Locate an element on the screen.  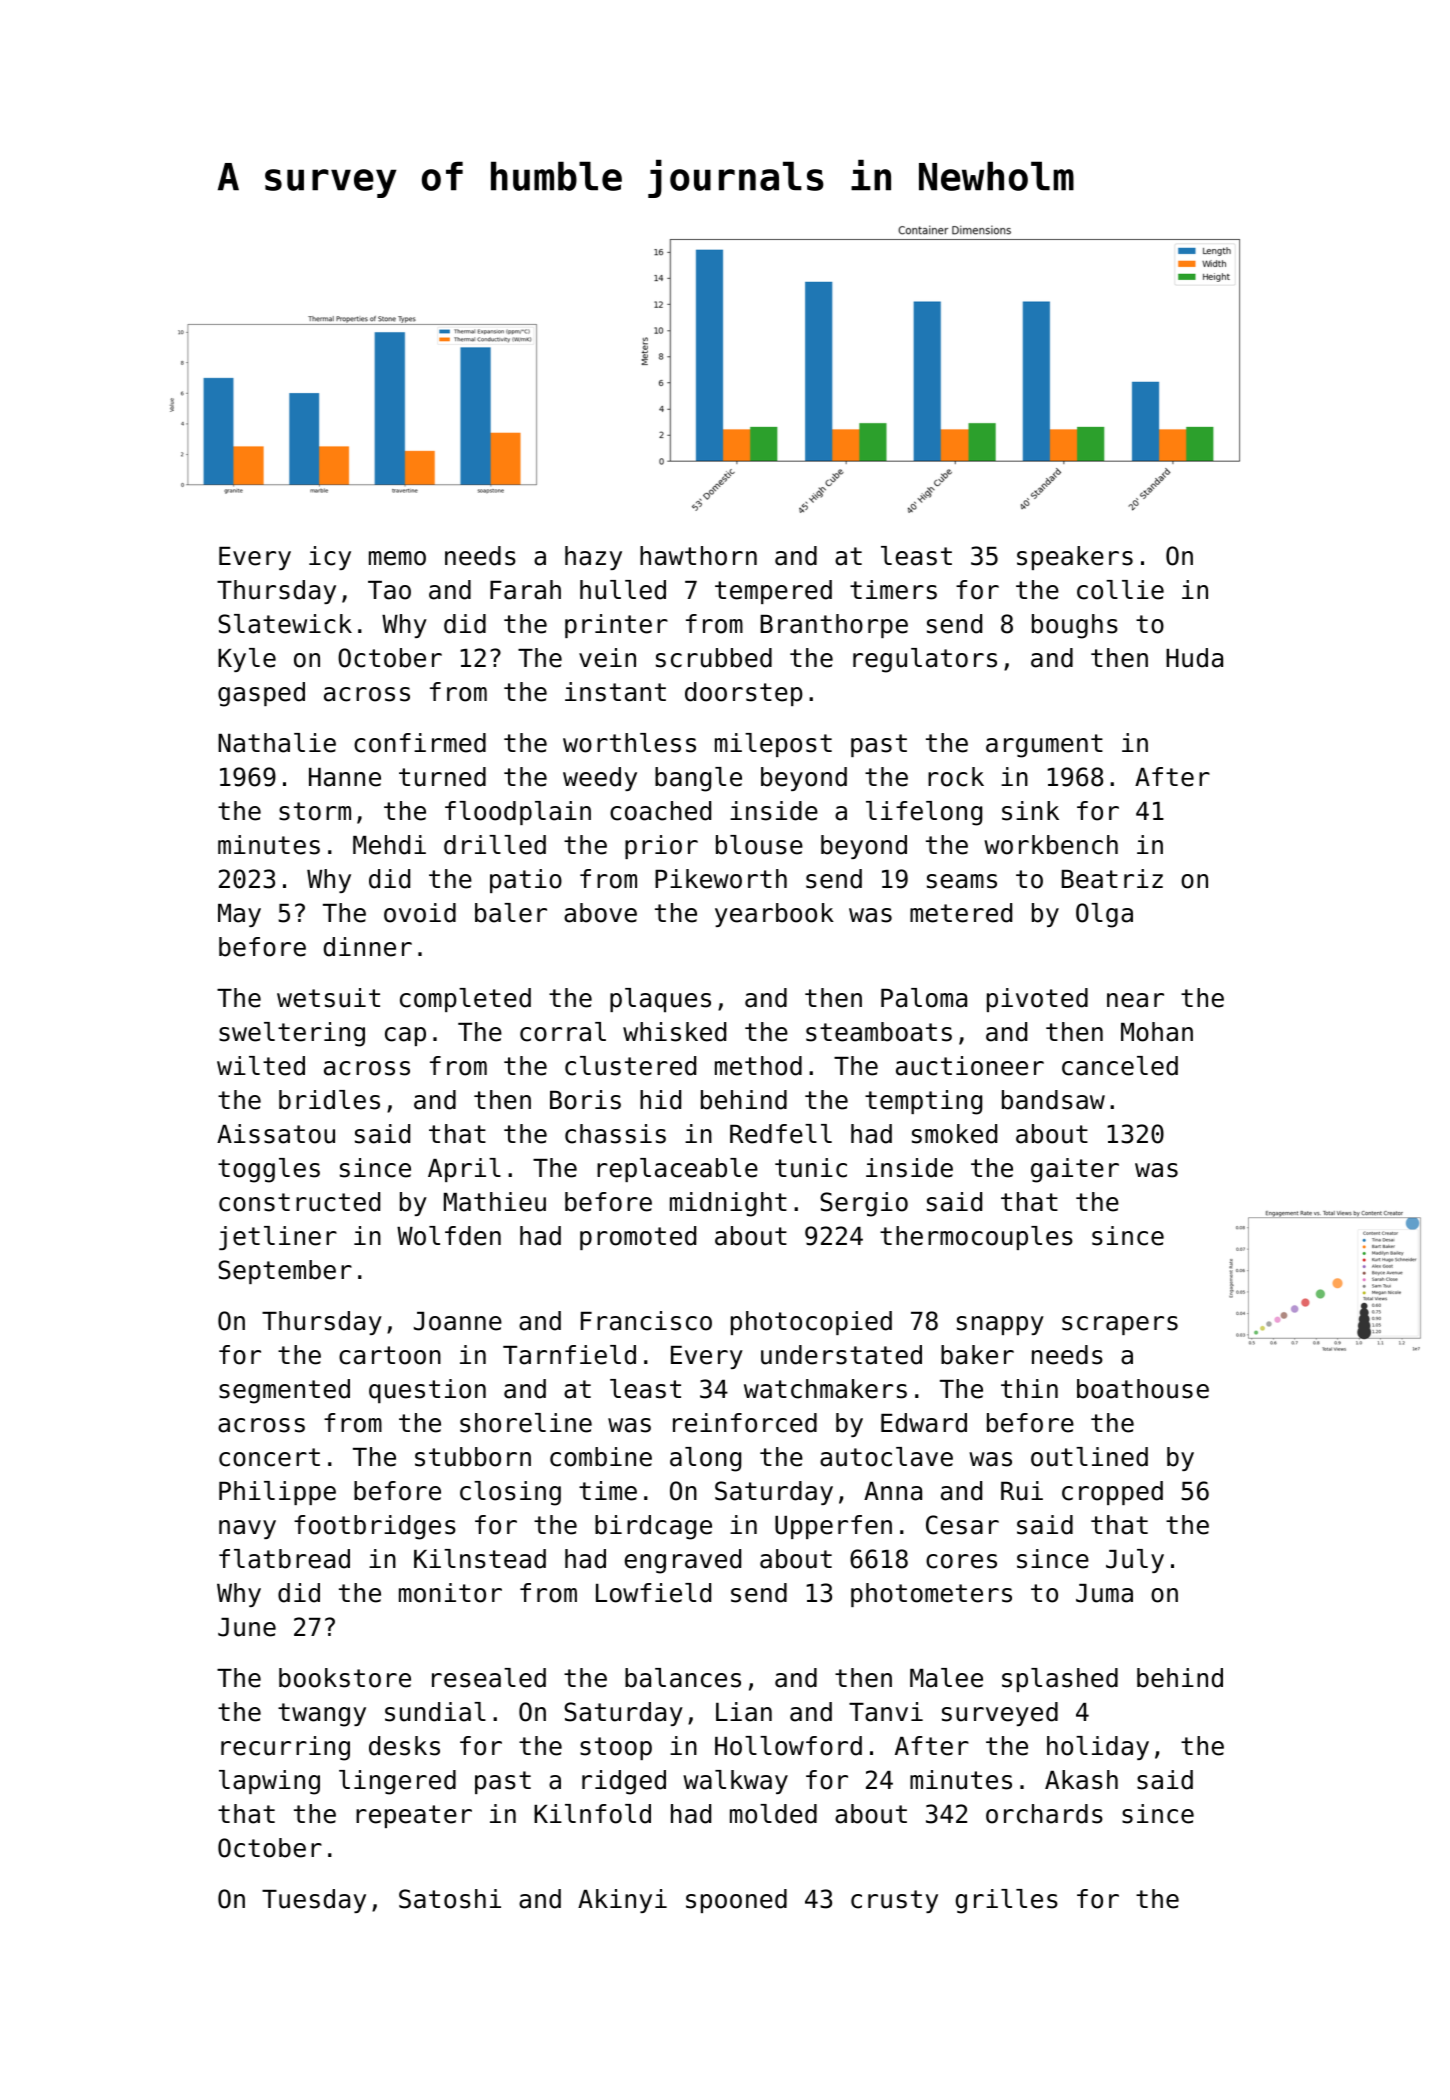
repeater is located at coordinates (414, 1816).
